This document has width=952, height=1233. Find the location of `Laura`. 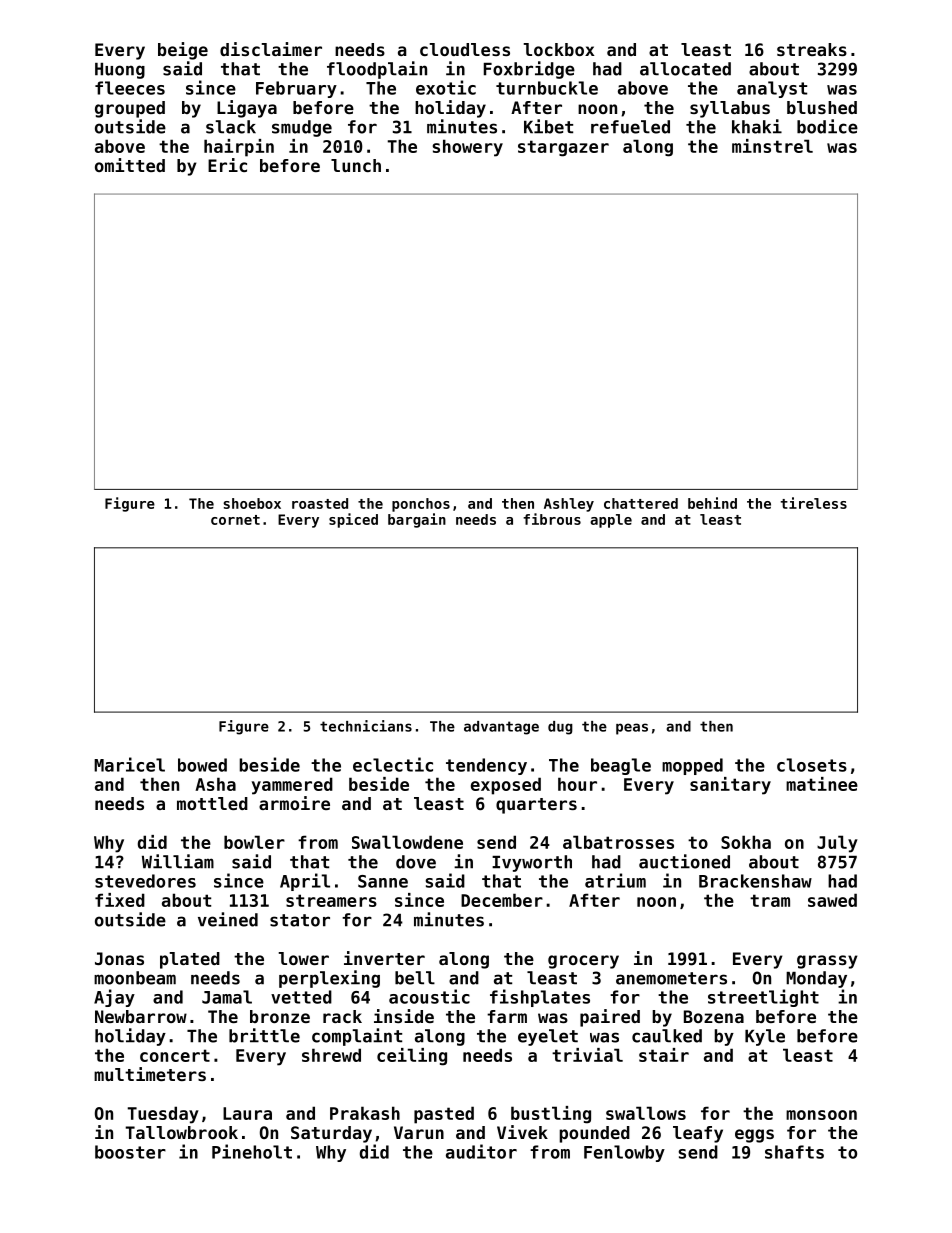

Laura is located at coordinates (247, 1113).
